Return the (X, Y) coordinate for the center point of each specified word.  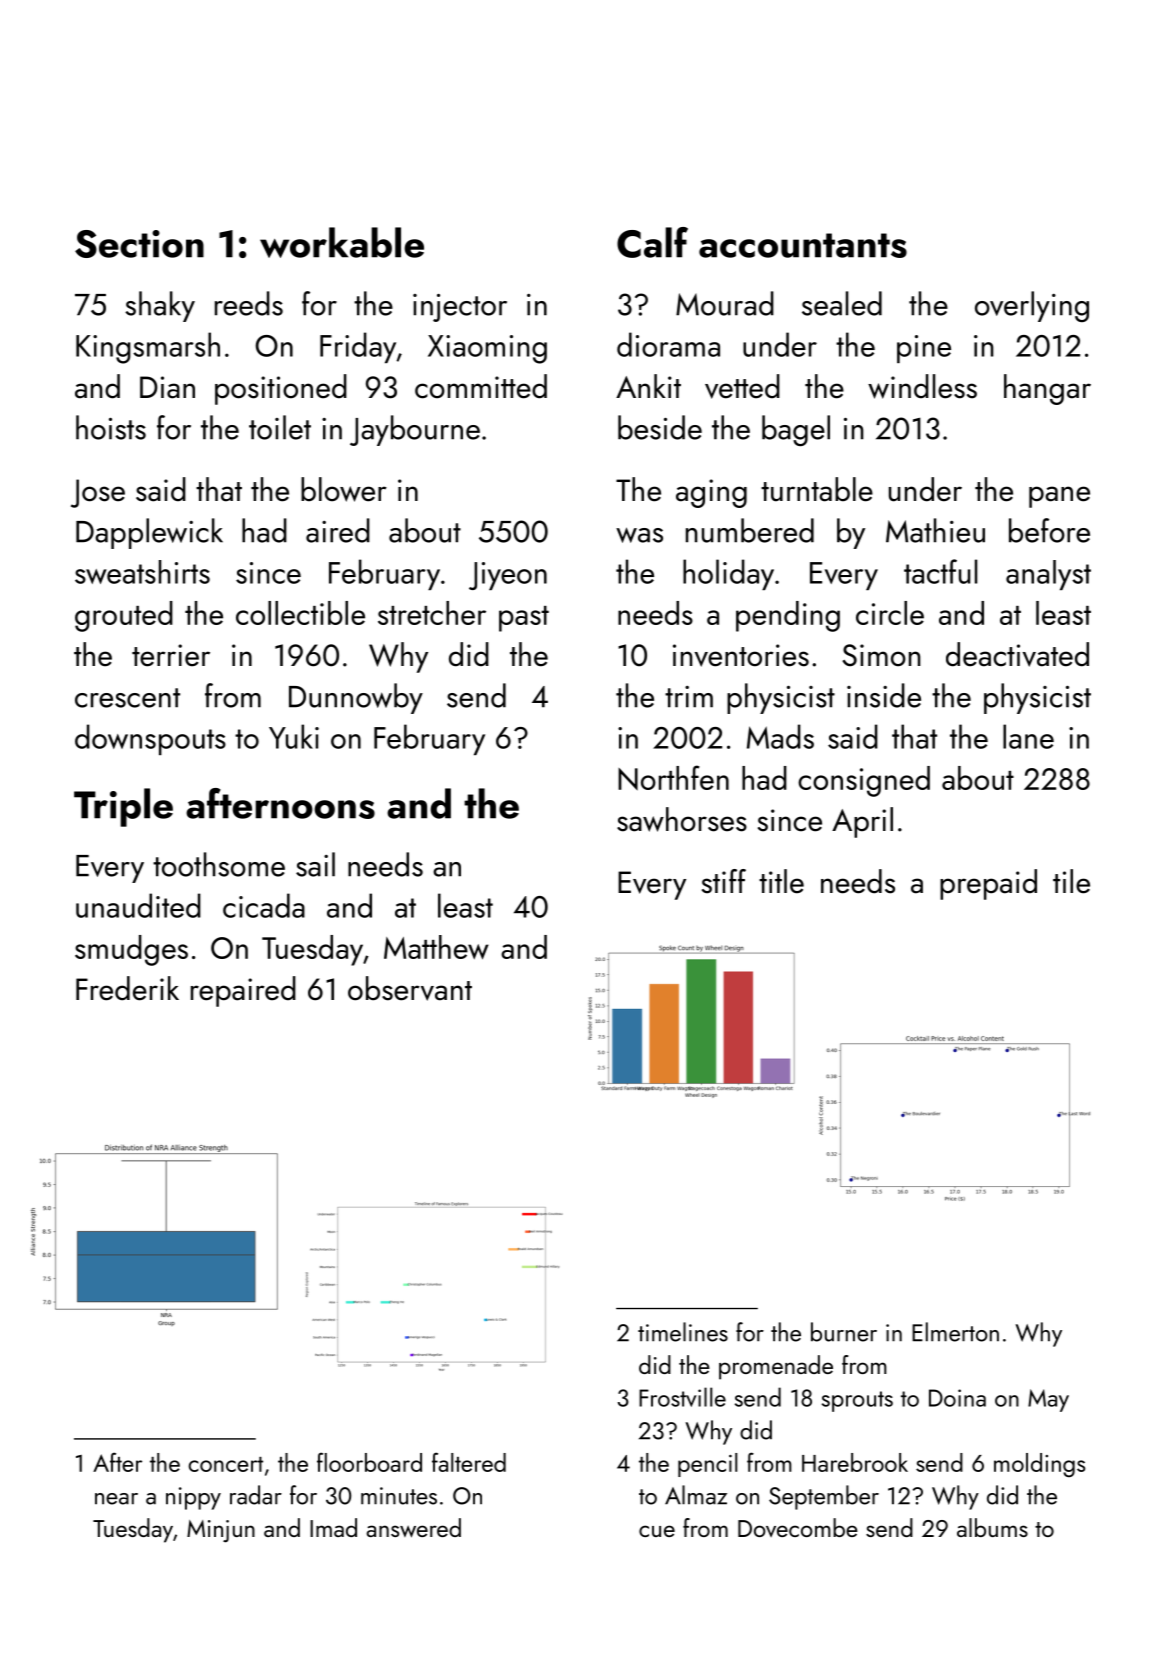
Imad (333, 1527)
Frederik (127, 988)
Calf (652, 242)
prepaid (988, 884)
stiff (724, 881)
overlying (1032, 306)
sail (315, 864)
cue (657, 1531)
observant (410, 988)
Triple (123, 807)
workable (342, 242)
